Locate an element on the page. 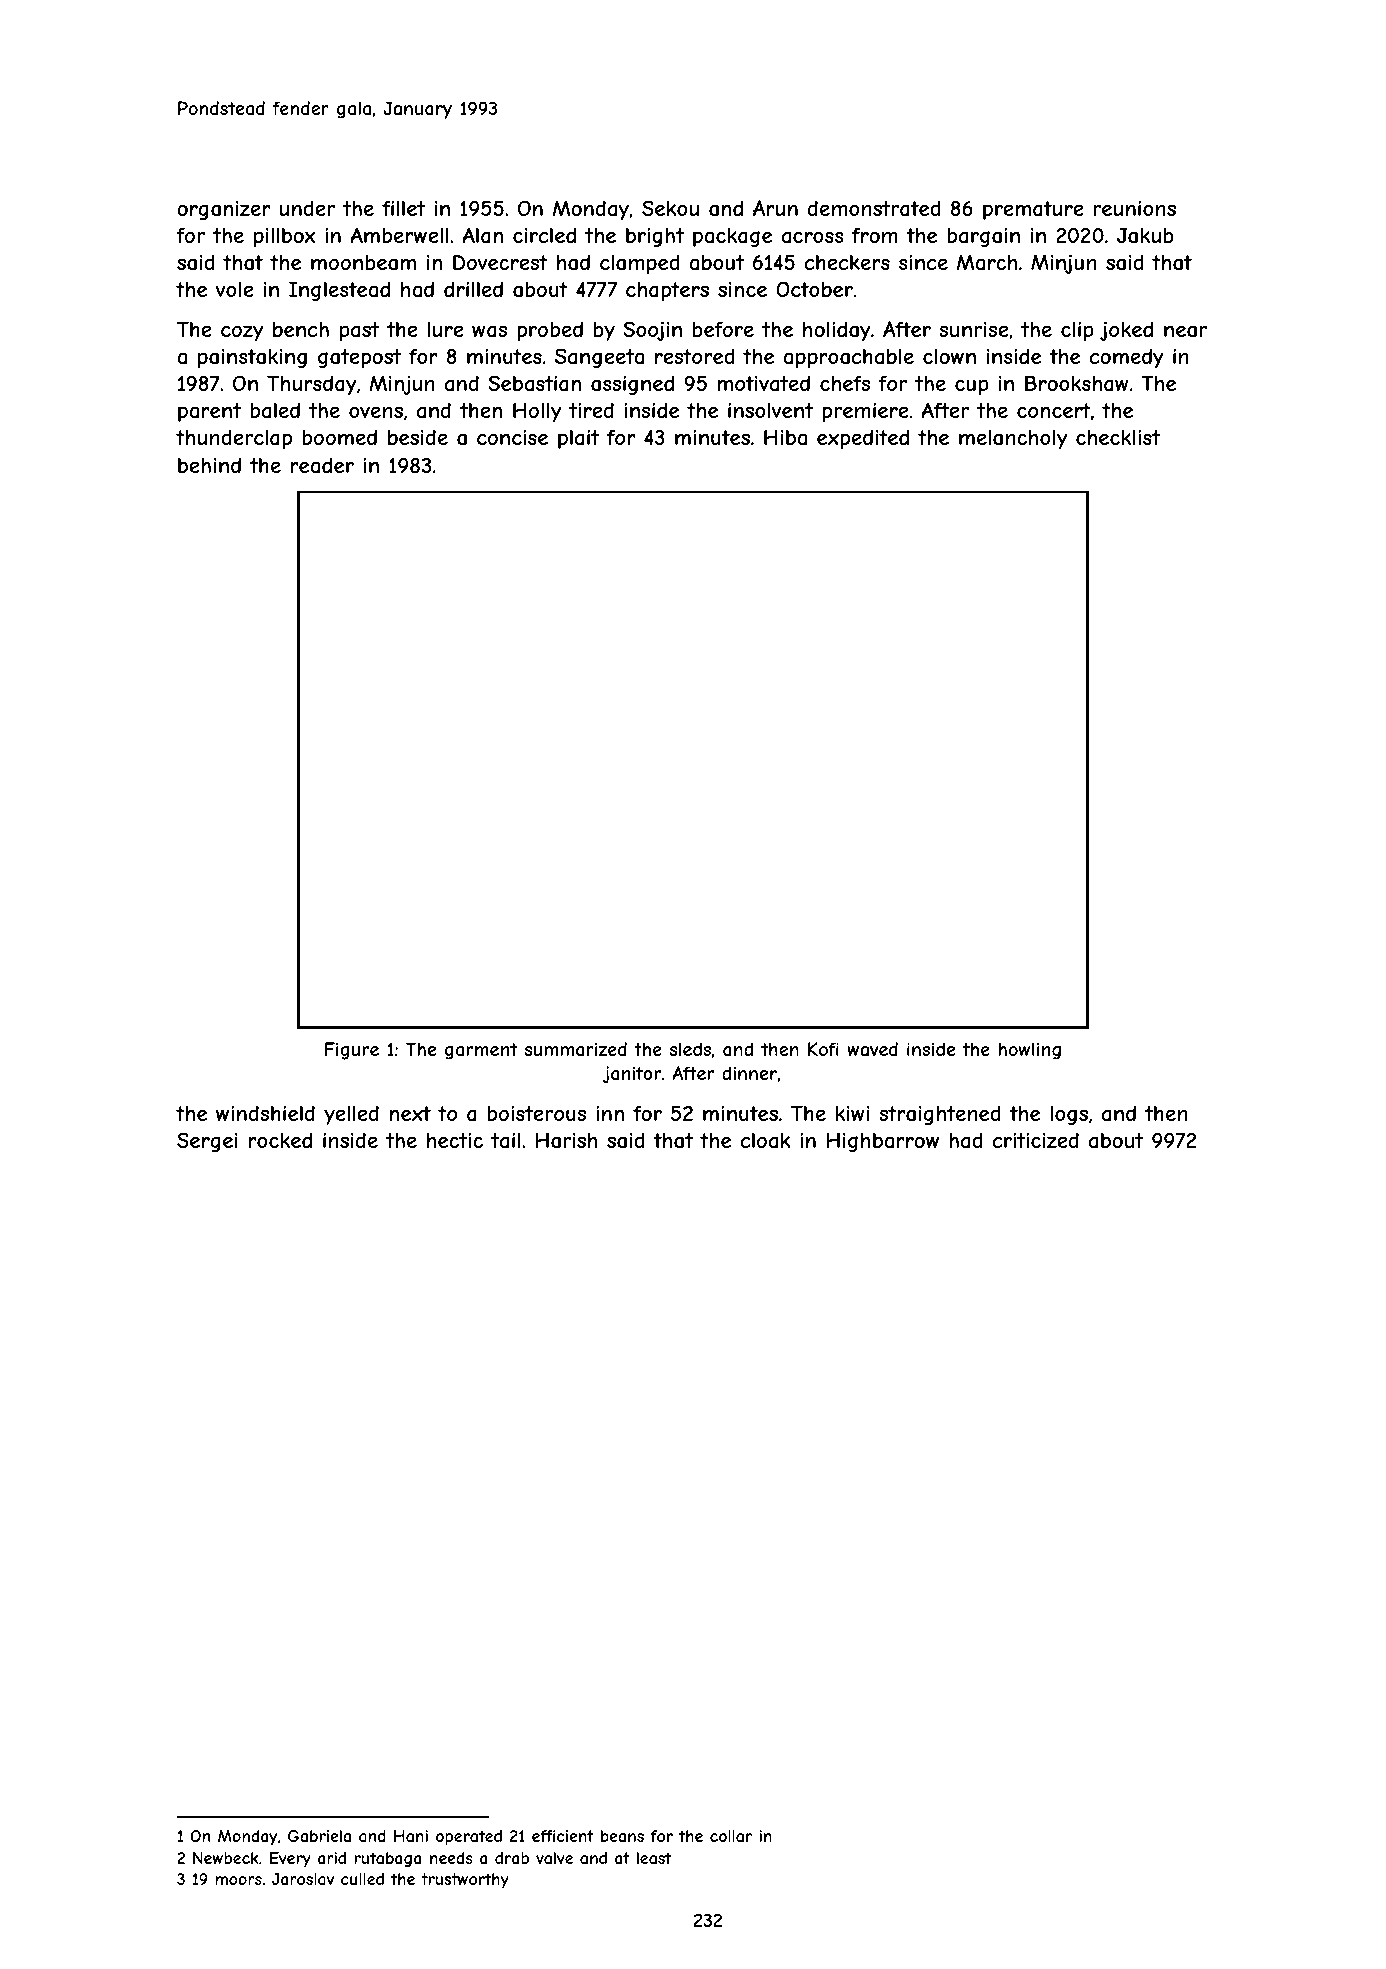  efficient is located at coordinates (563, 1836).
